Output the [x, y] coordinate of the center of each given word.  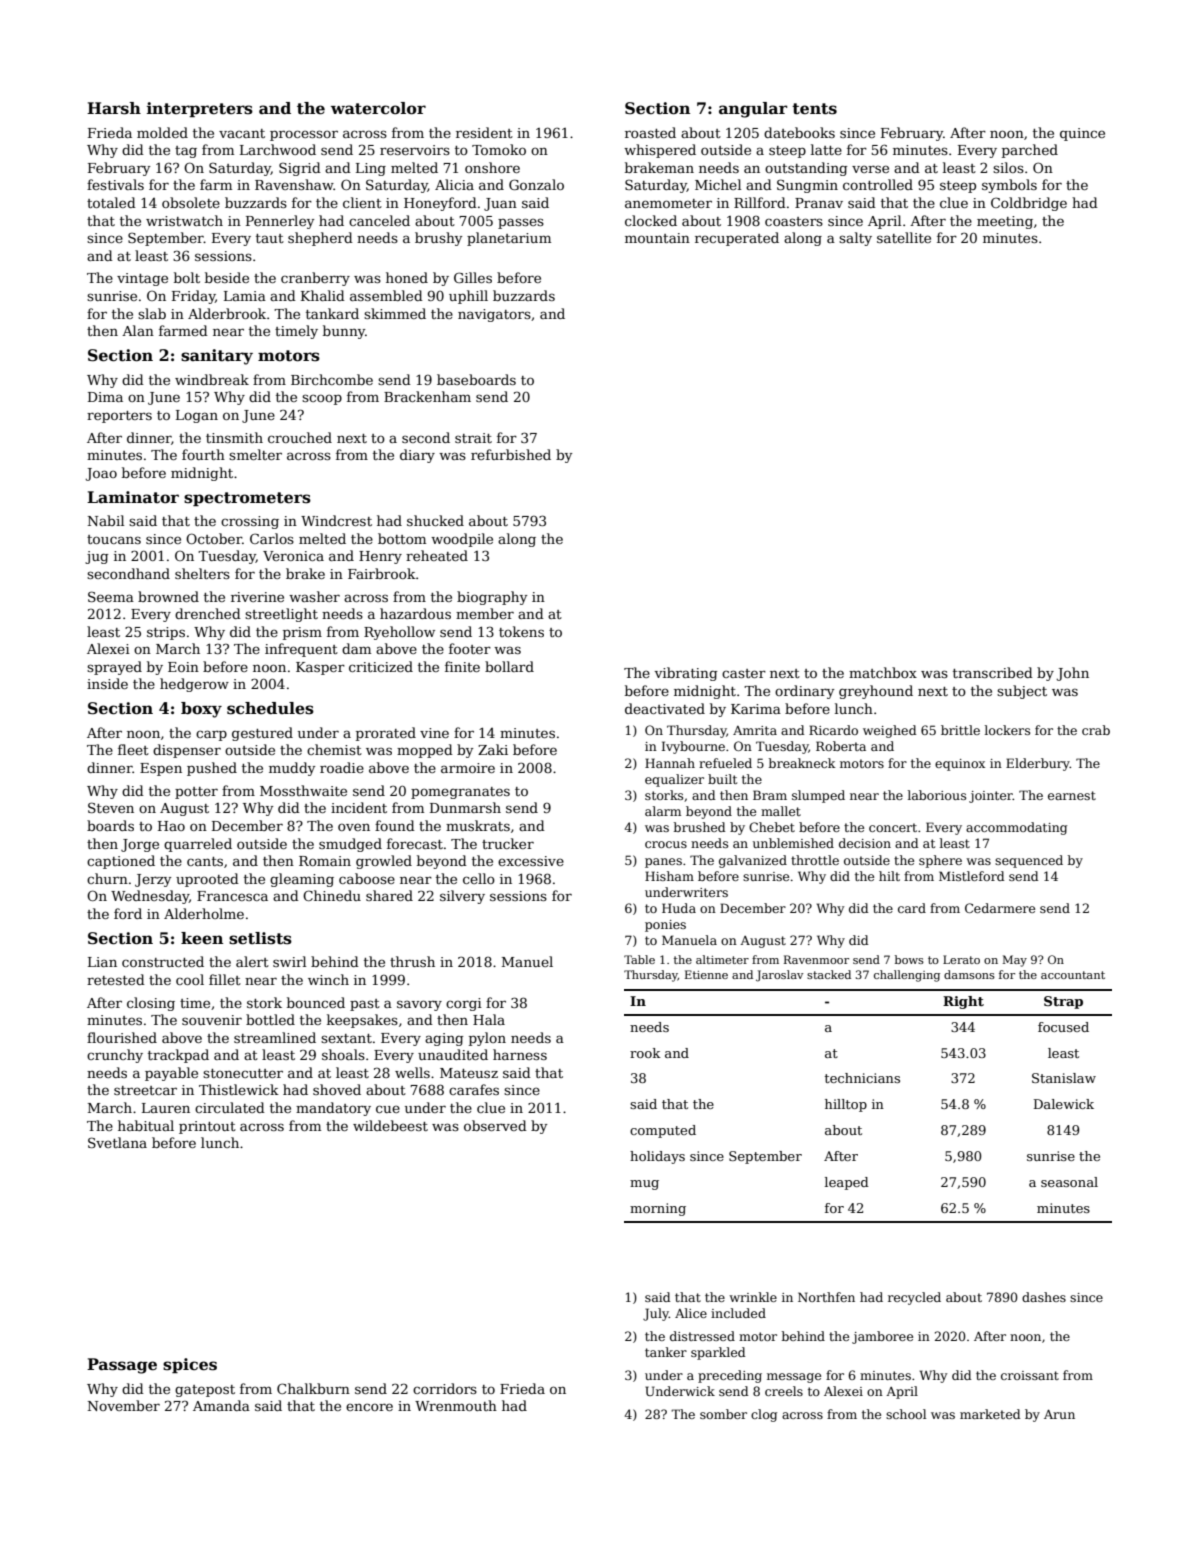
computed [663, 1131]
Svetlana [117, 1142]
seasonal [1069, 1182]
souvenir [212, 1020]
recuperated [737, 239]
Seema [111, 596]
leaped [847, 1183]
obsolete [191, 202]
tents [814, 109]
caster [744, 673]
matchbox [883, 672]
